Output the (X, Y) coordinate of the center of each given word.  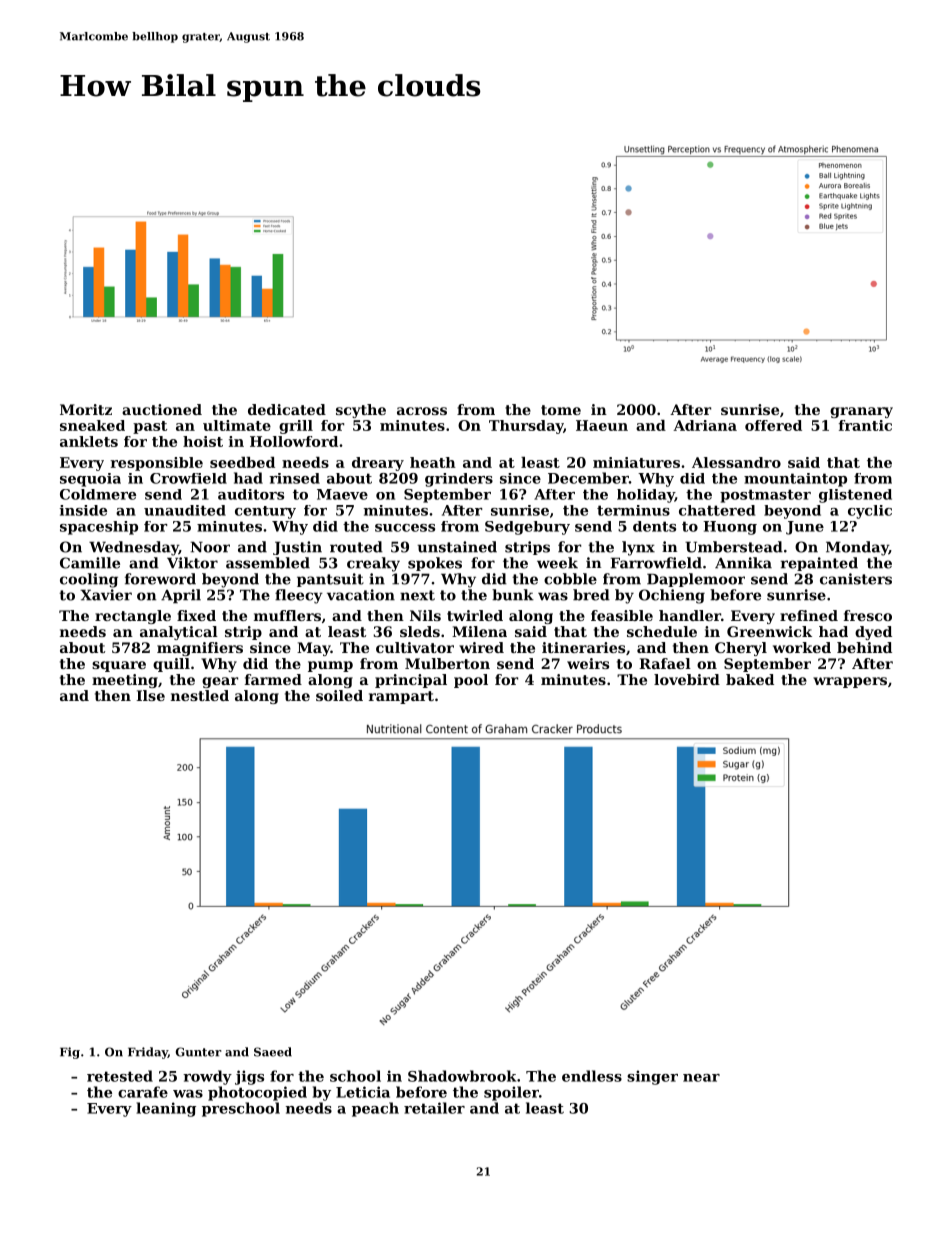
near (701, 1078)
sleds (420, 631)
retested (120, 1076)
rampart (401, 697)
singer (652, 1077)
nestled (200, 695)
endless (592, 1076)
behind (864, 647)
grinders (459, 480)
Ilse (150, 695)
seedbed (242, 462)
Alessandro (736, 462)
